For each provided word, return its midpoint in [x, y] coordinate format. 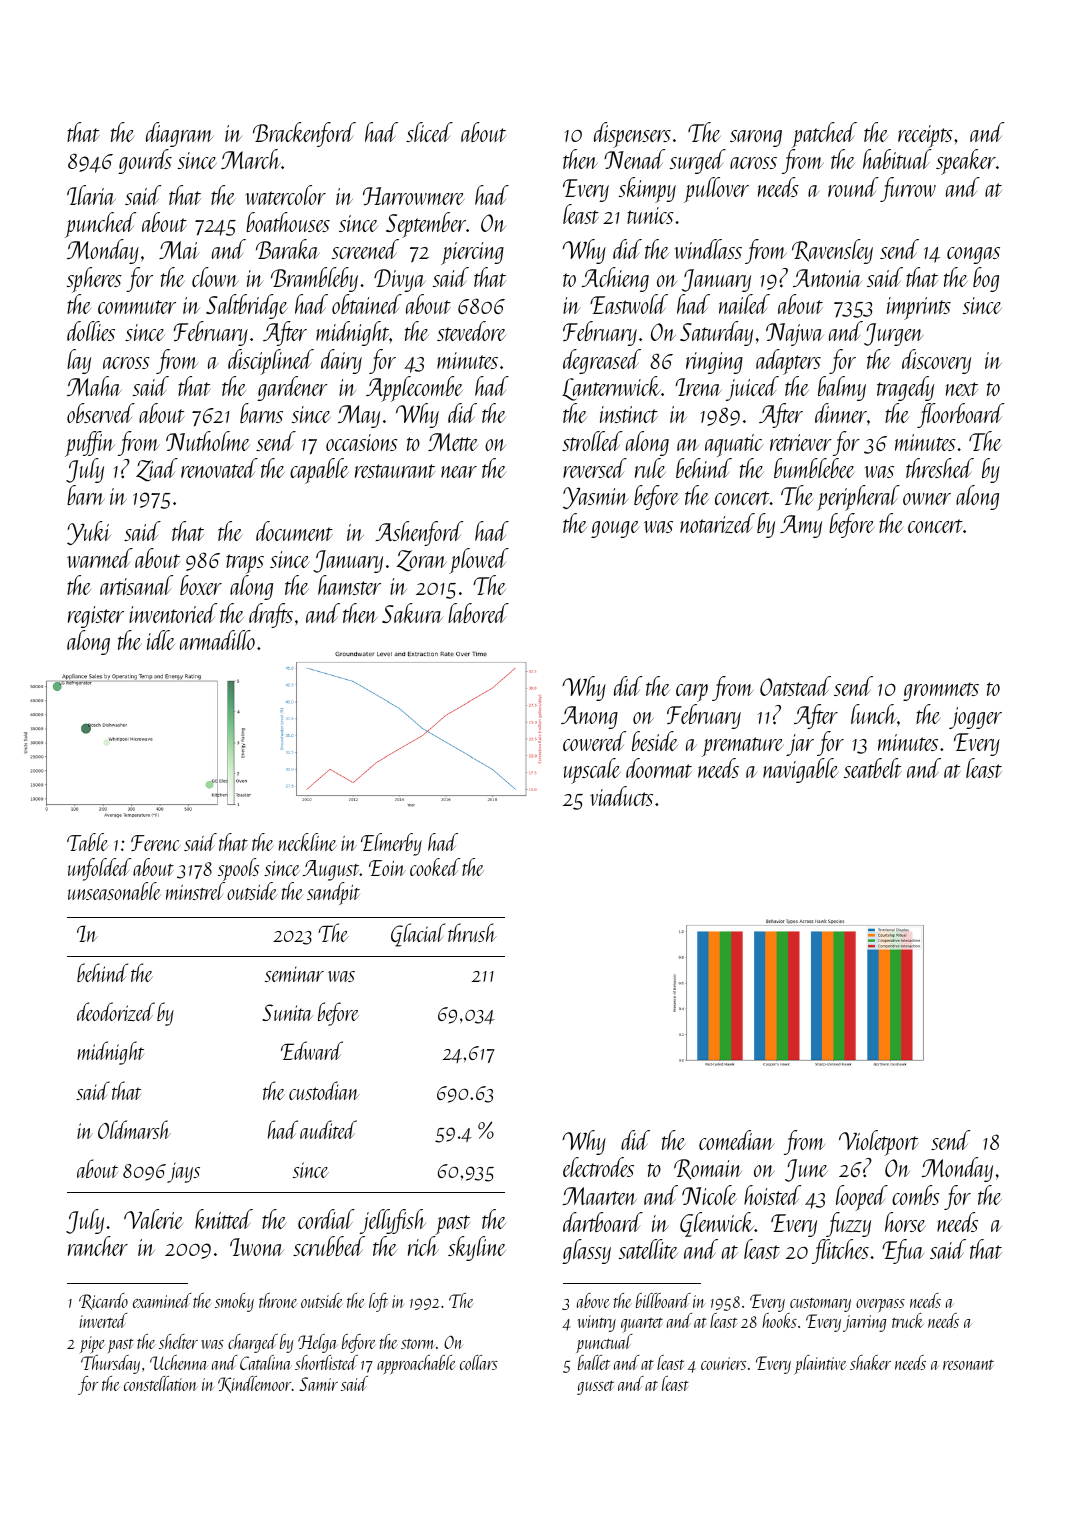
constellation [160, 1383]
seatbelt [873, 768]
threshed [940, 468]
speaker [966, 162]
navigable [800, 770]
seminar [294, 974]
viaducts [621, 796]
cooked [435, 867]
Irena [698, 387]
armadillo [217, 640]
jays [183, 1172]
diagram [179, 134]
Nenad [634, 159]
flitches [840, 1251]
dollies [91, 331]
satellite [648, 1249]
